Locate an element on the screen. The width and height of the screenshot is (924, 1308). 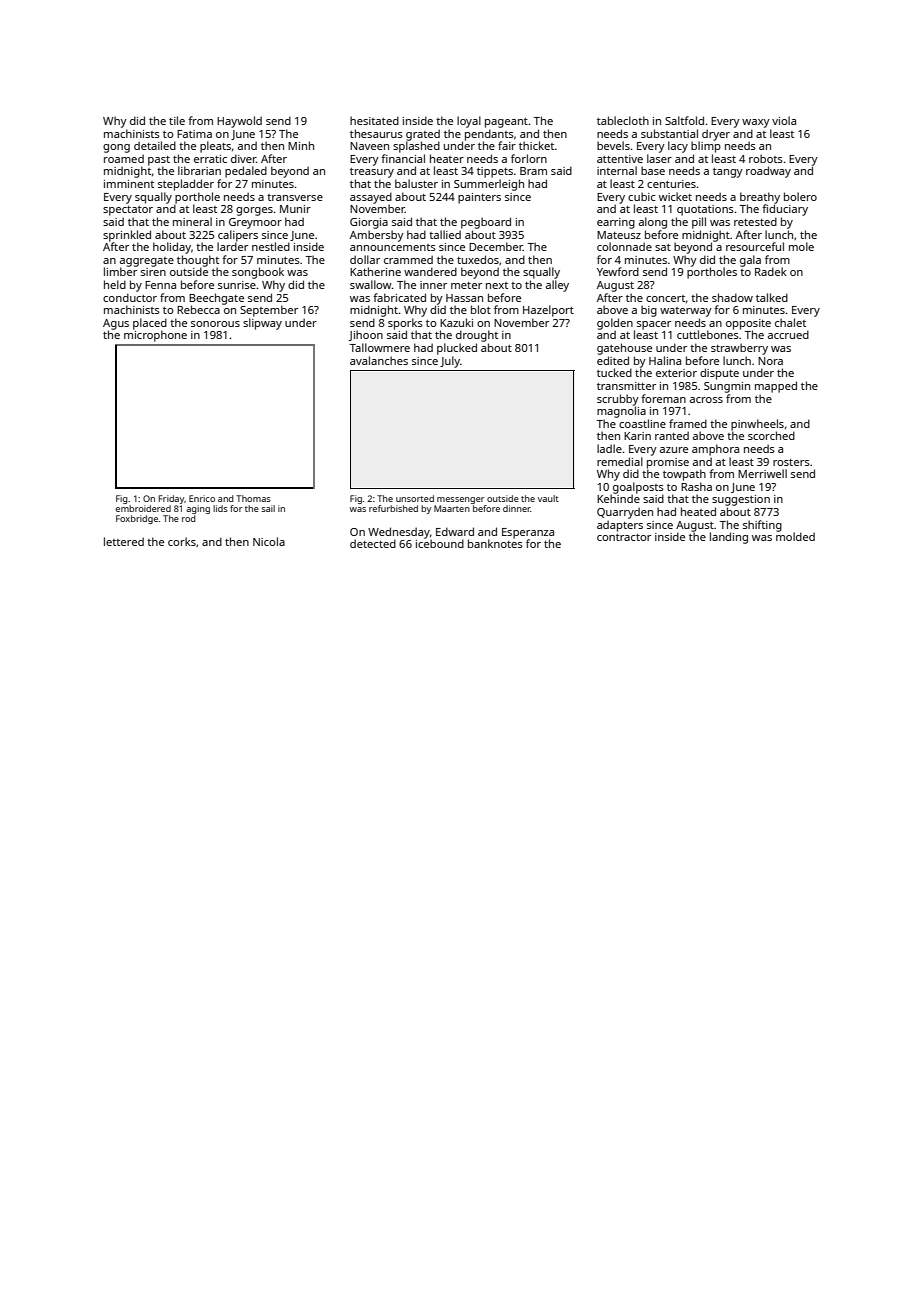
corks is located at coordinates (182, 541).
